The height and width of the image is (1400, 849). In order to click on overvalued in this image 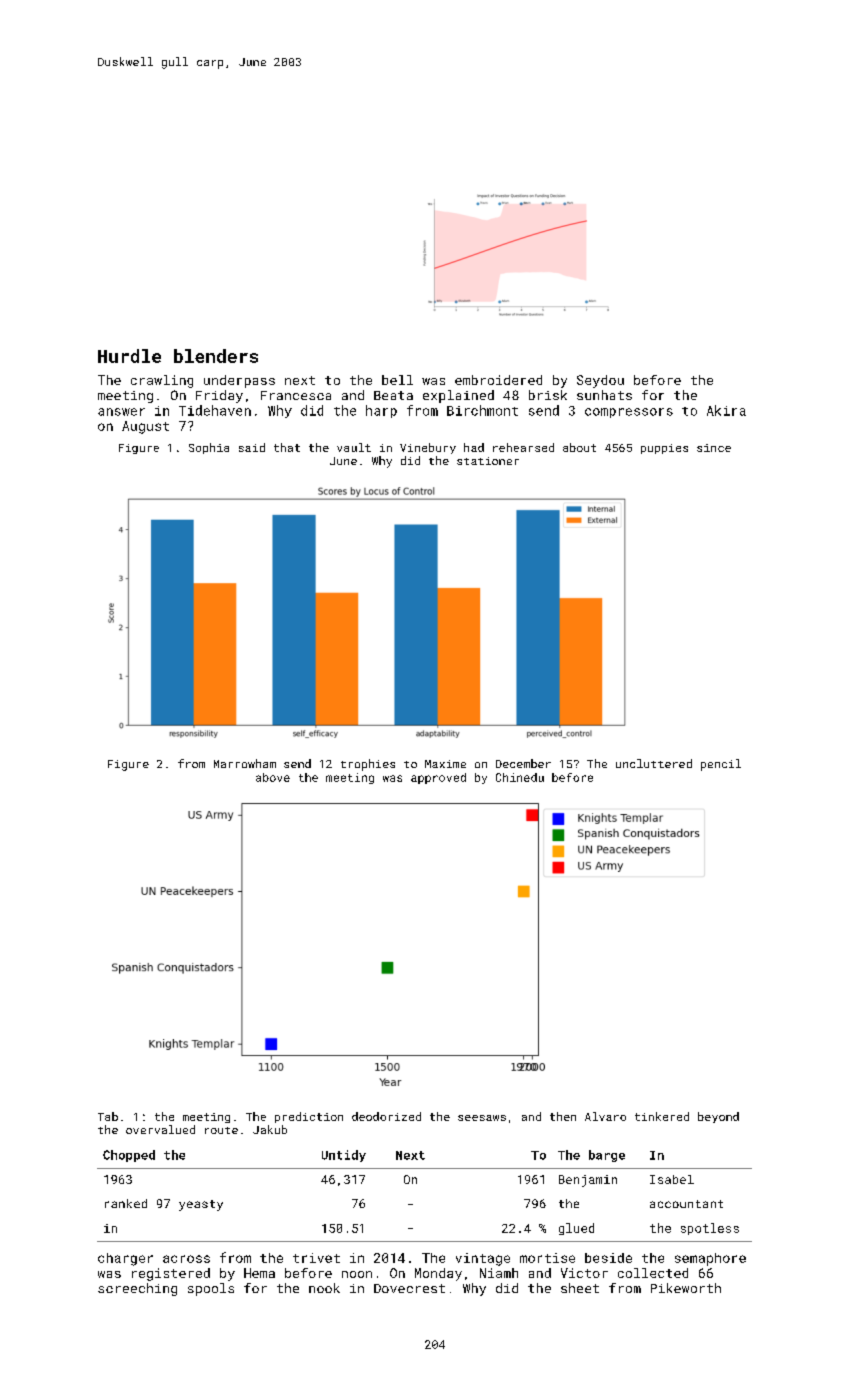, I will do `click(160, 1129)`.
